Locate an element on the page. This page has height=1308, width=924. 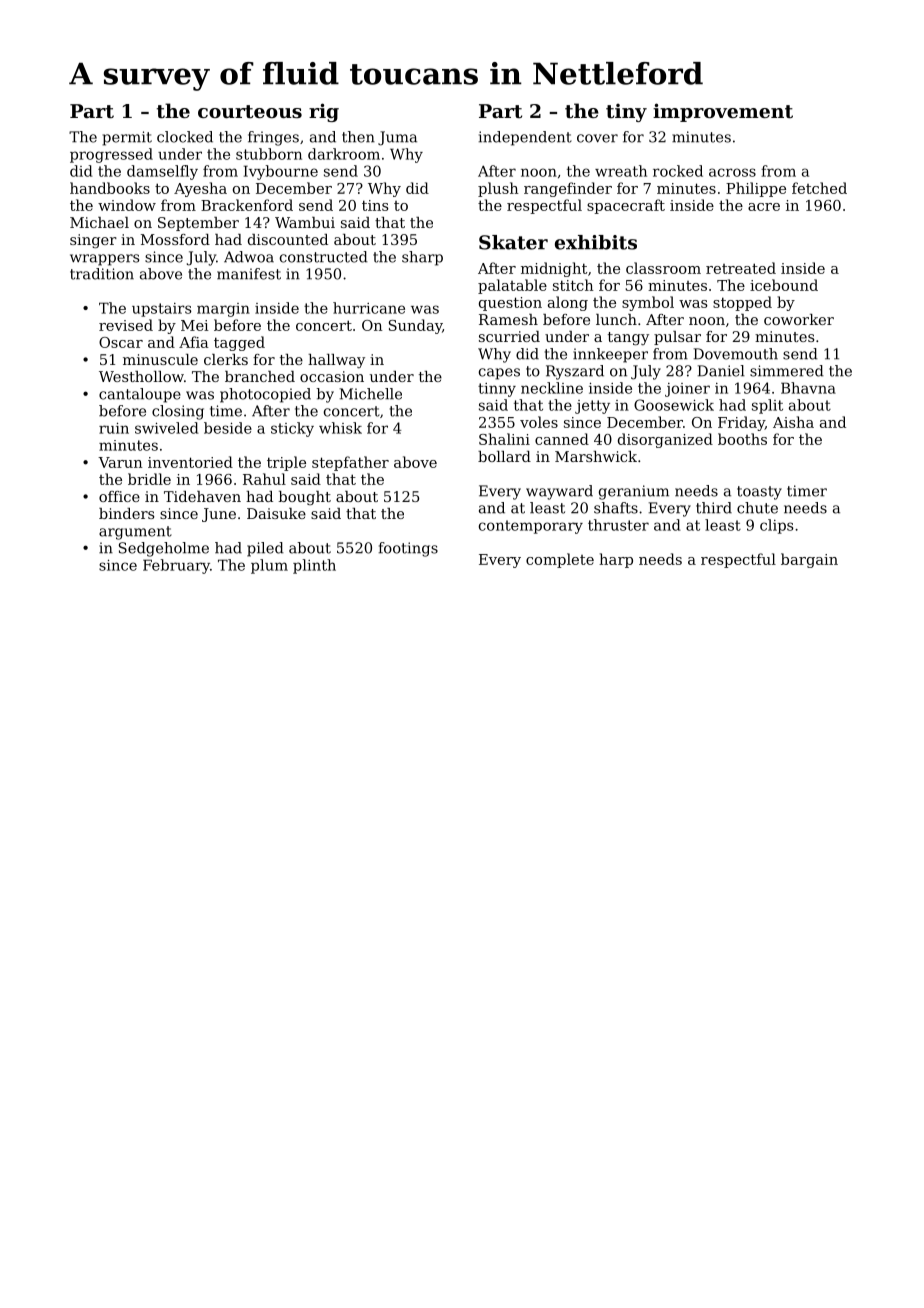
complete is located at coordinates (560, 560).
